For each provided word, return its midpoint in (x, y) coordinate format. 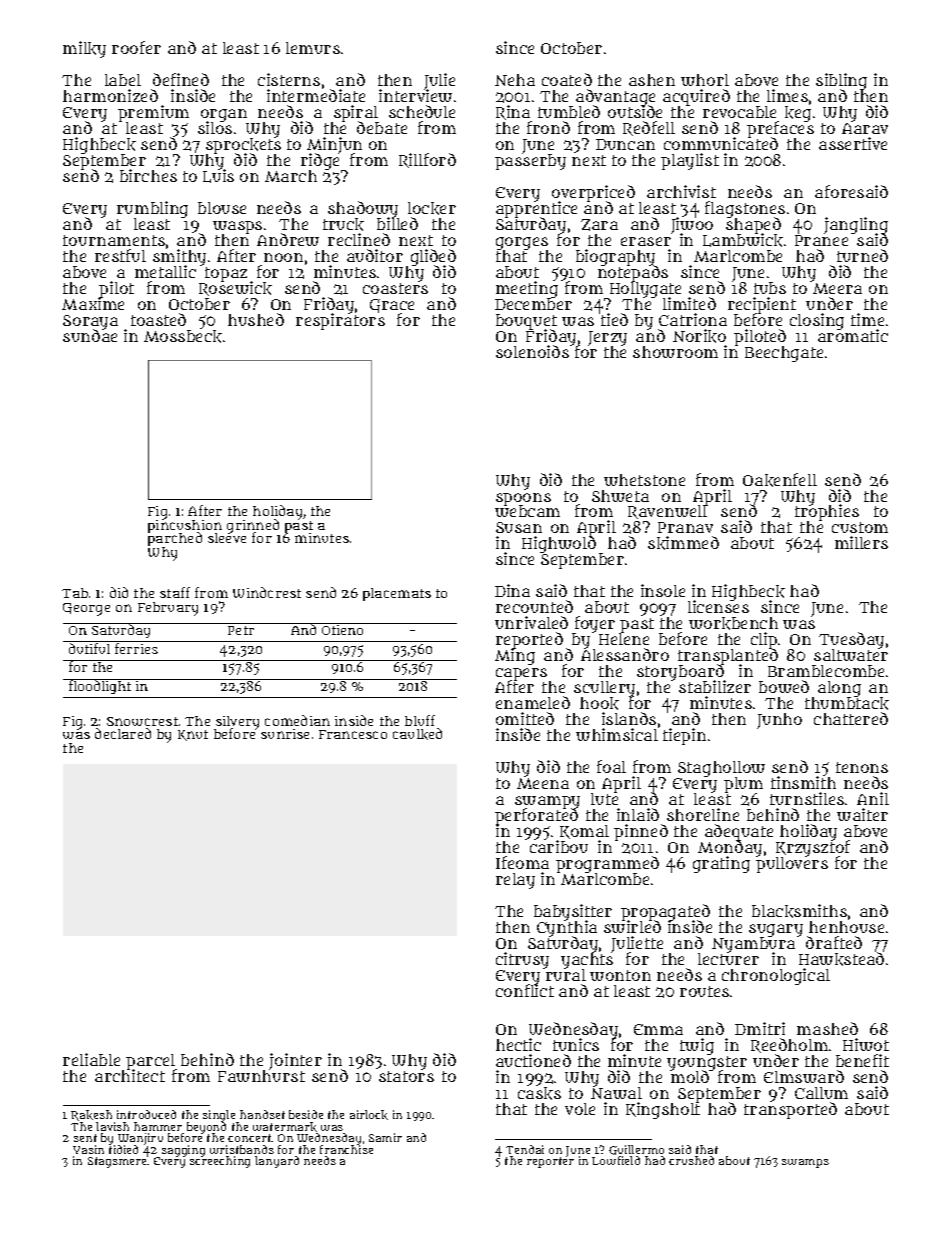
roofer (136, 47)
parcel (151, 1062)
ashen (652, 80)
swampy (547, 802)
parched (175, 539)
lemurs (313, 48)
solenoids (532, 352)
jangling (856, 225)
